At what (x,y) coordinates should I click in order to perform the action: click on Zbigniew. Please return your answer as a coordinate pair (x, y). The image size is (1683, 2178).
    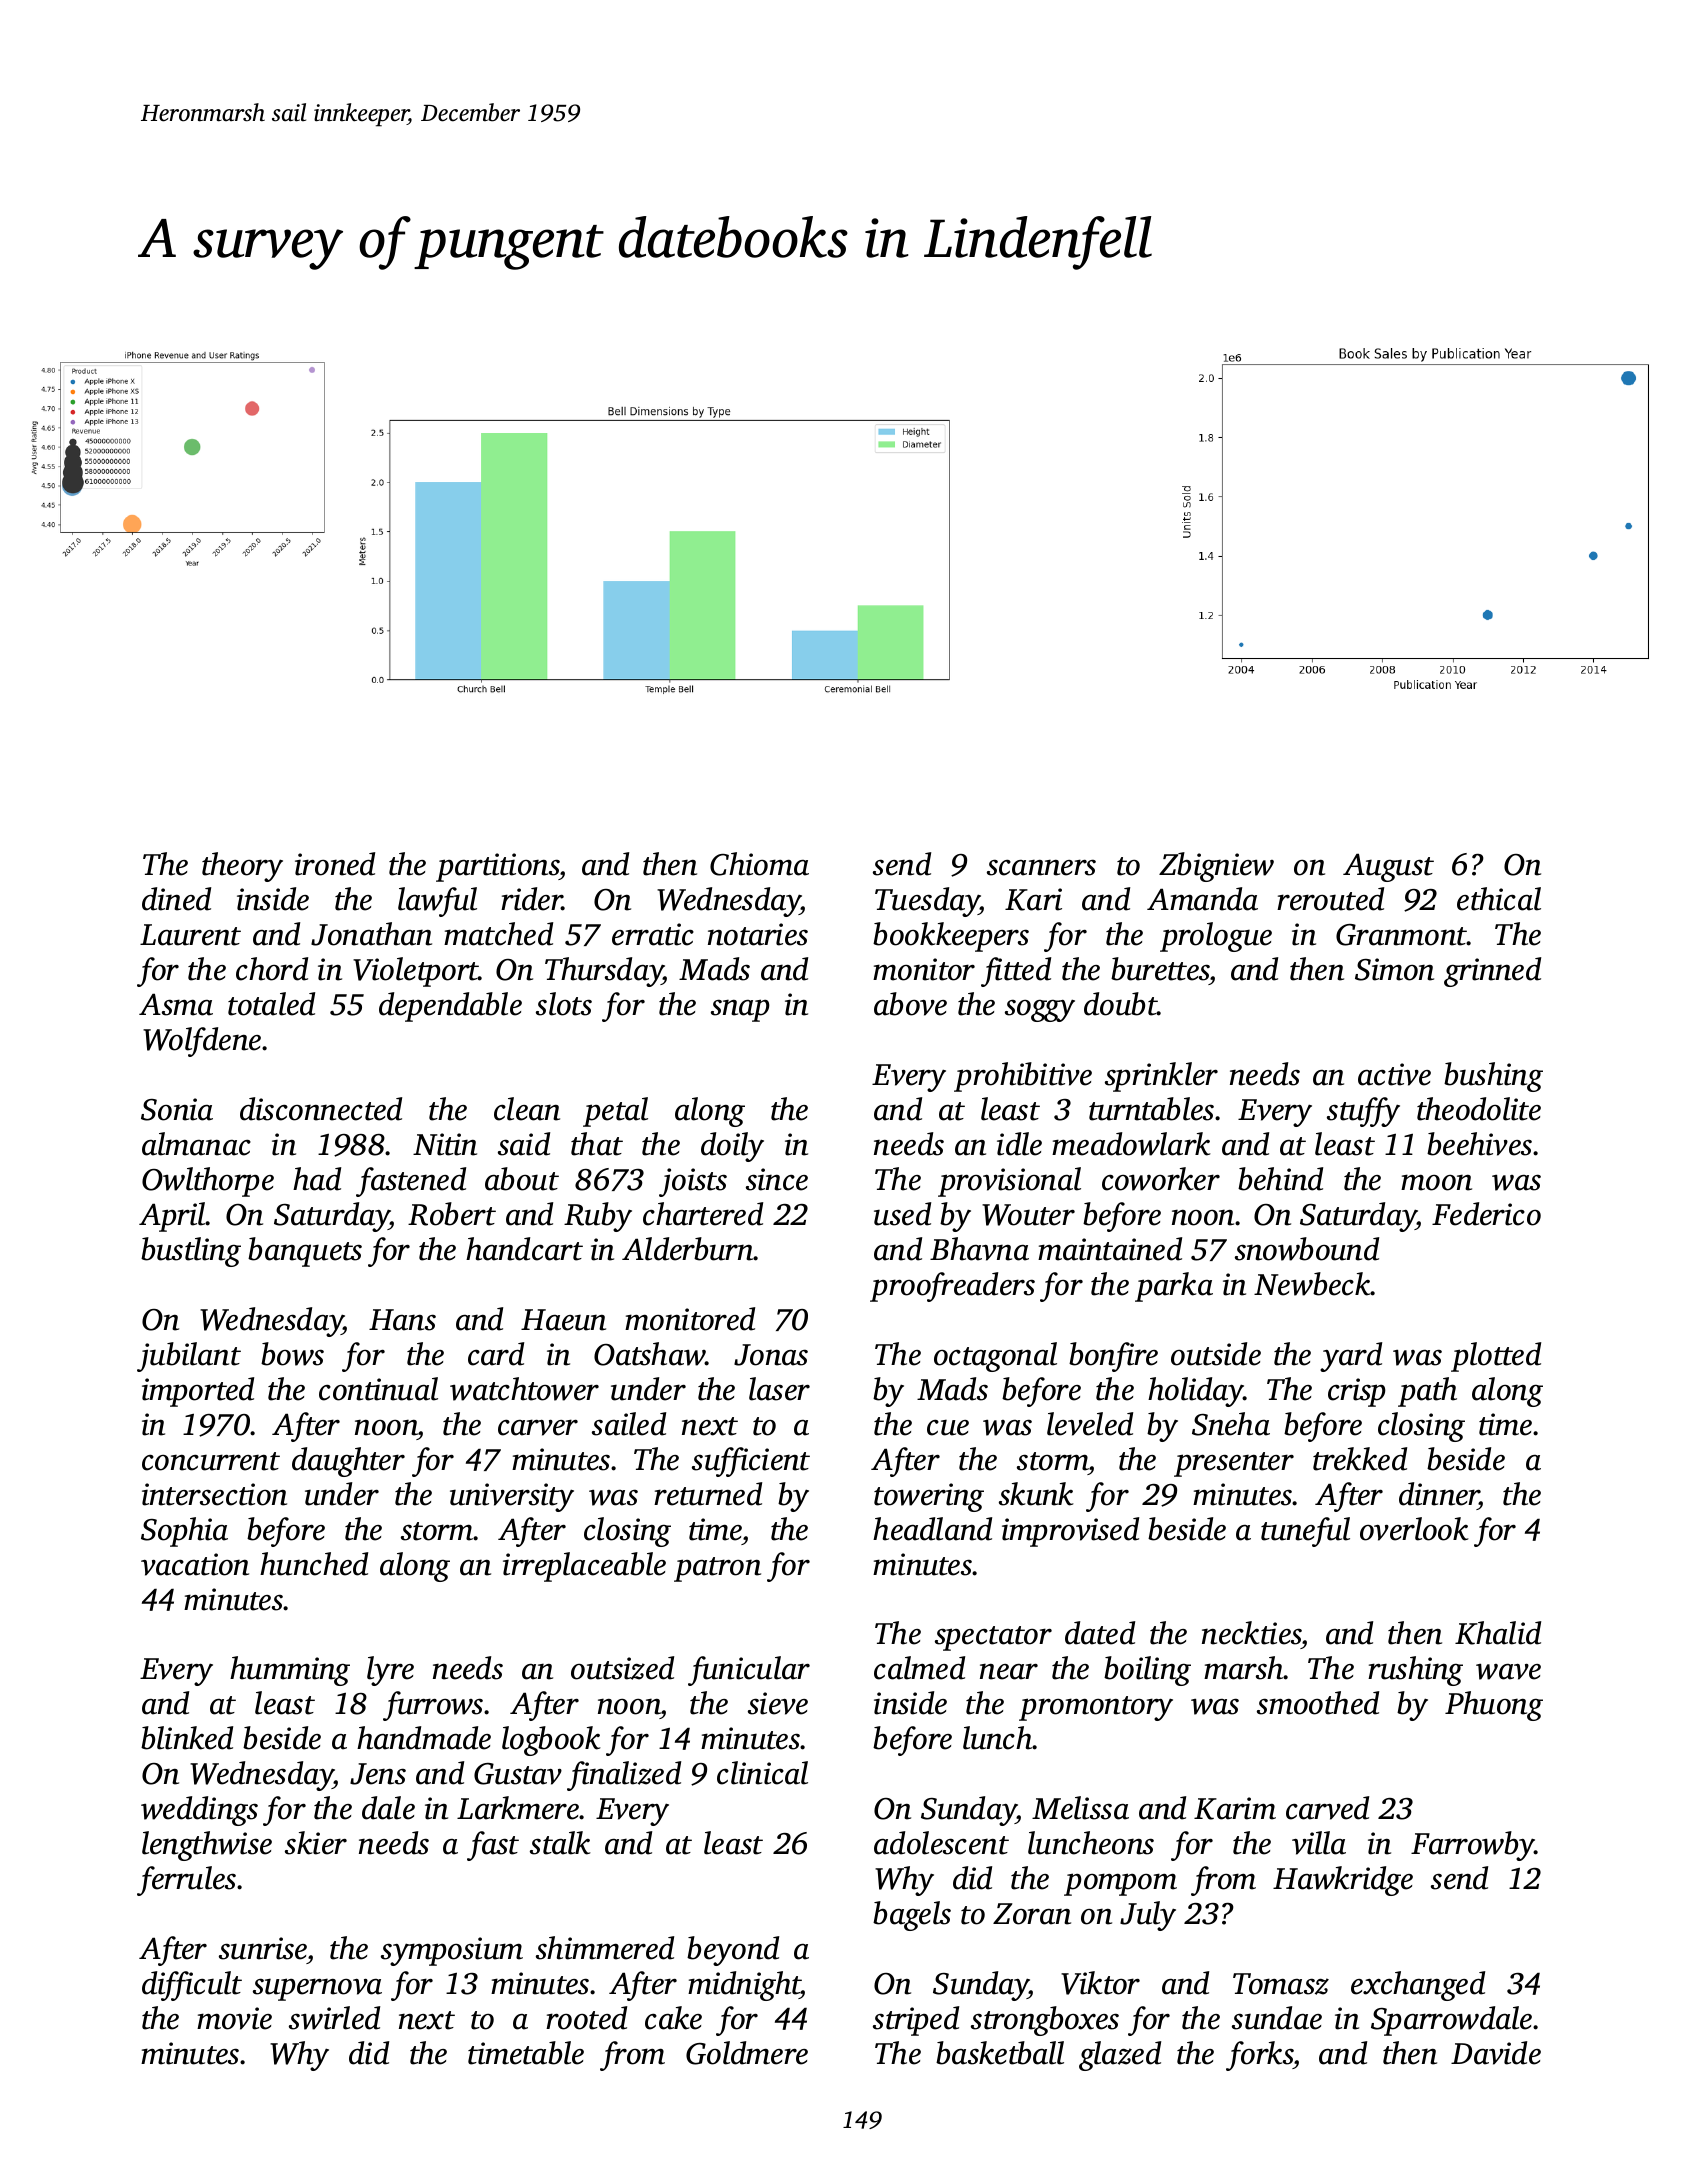
    Looking at the image, I should click on (1216, 867).
